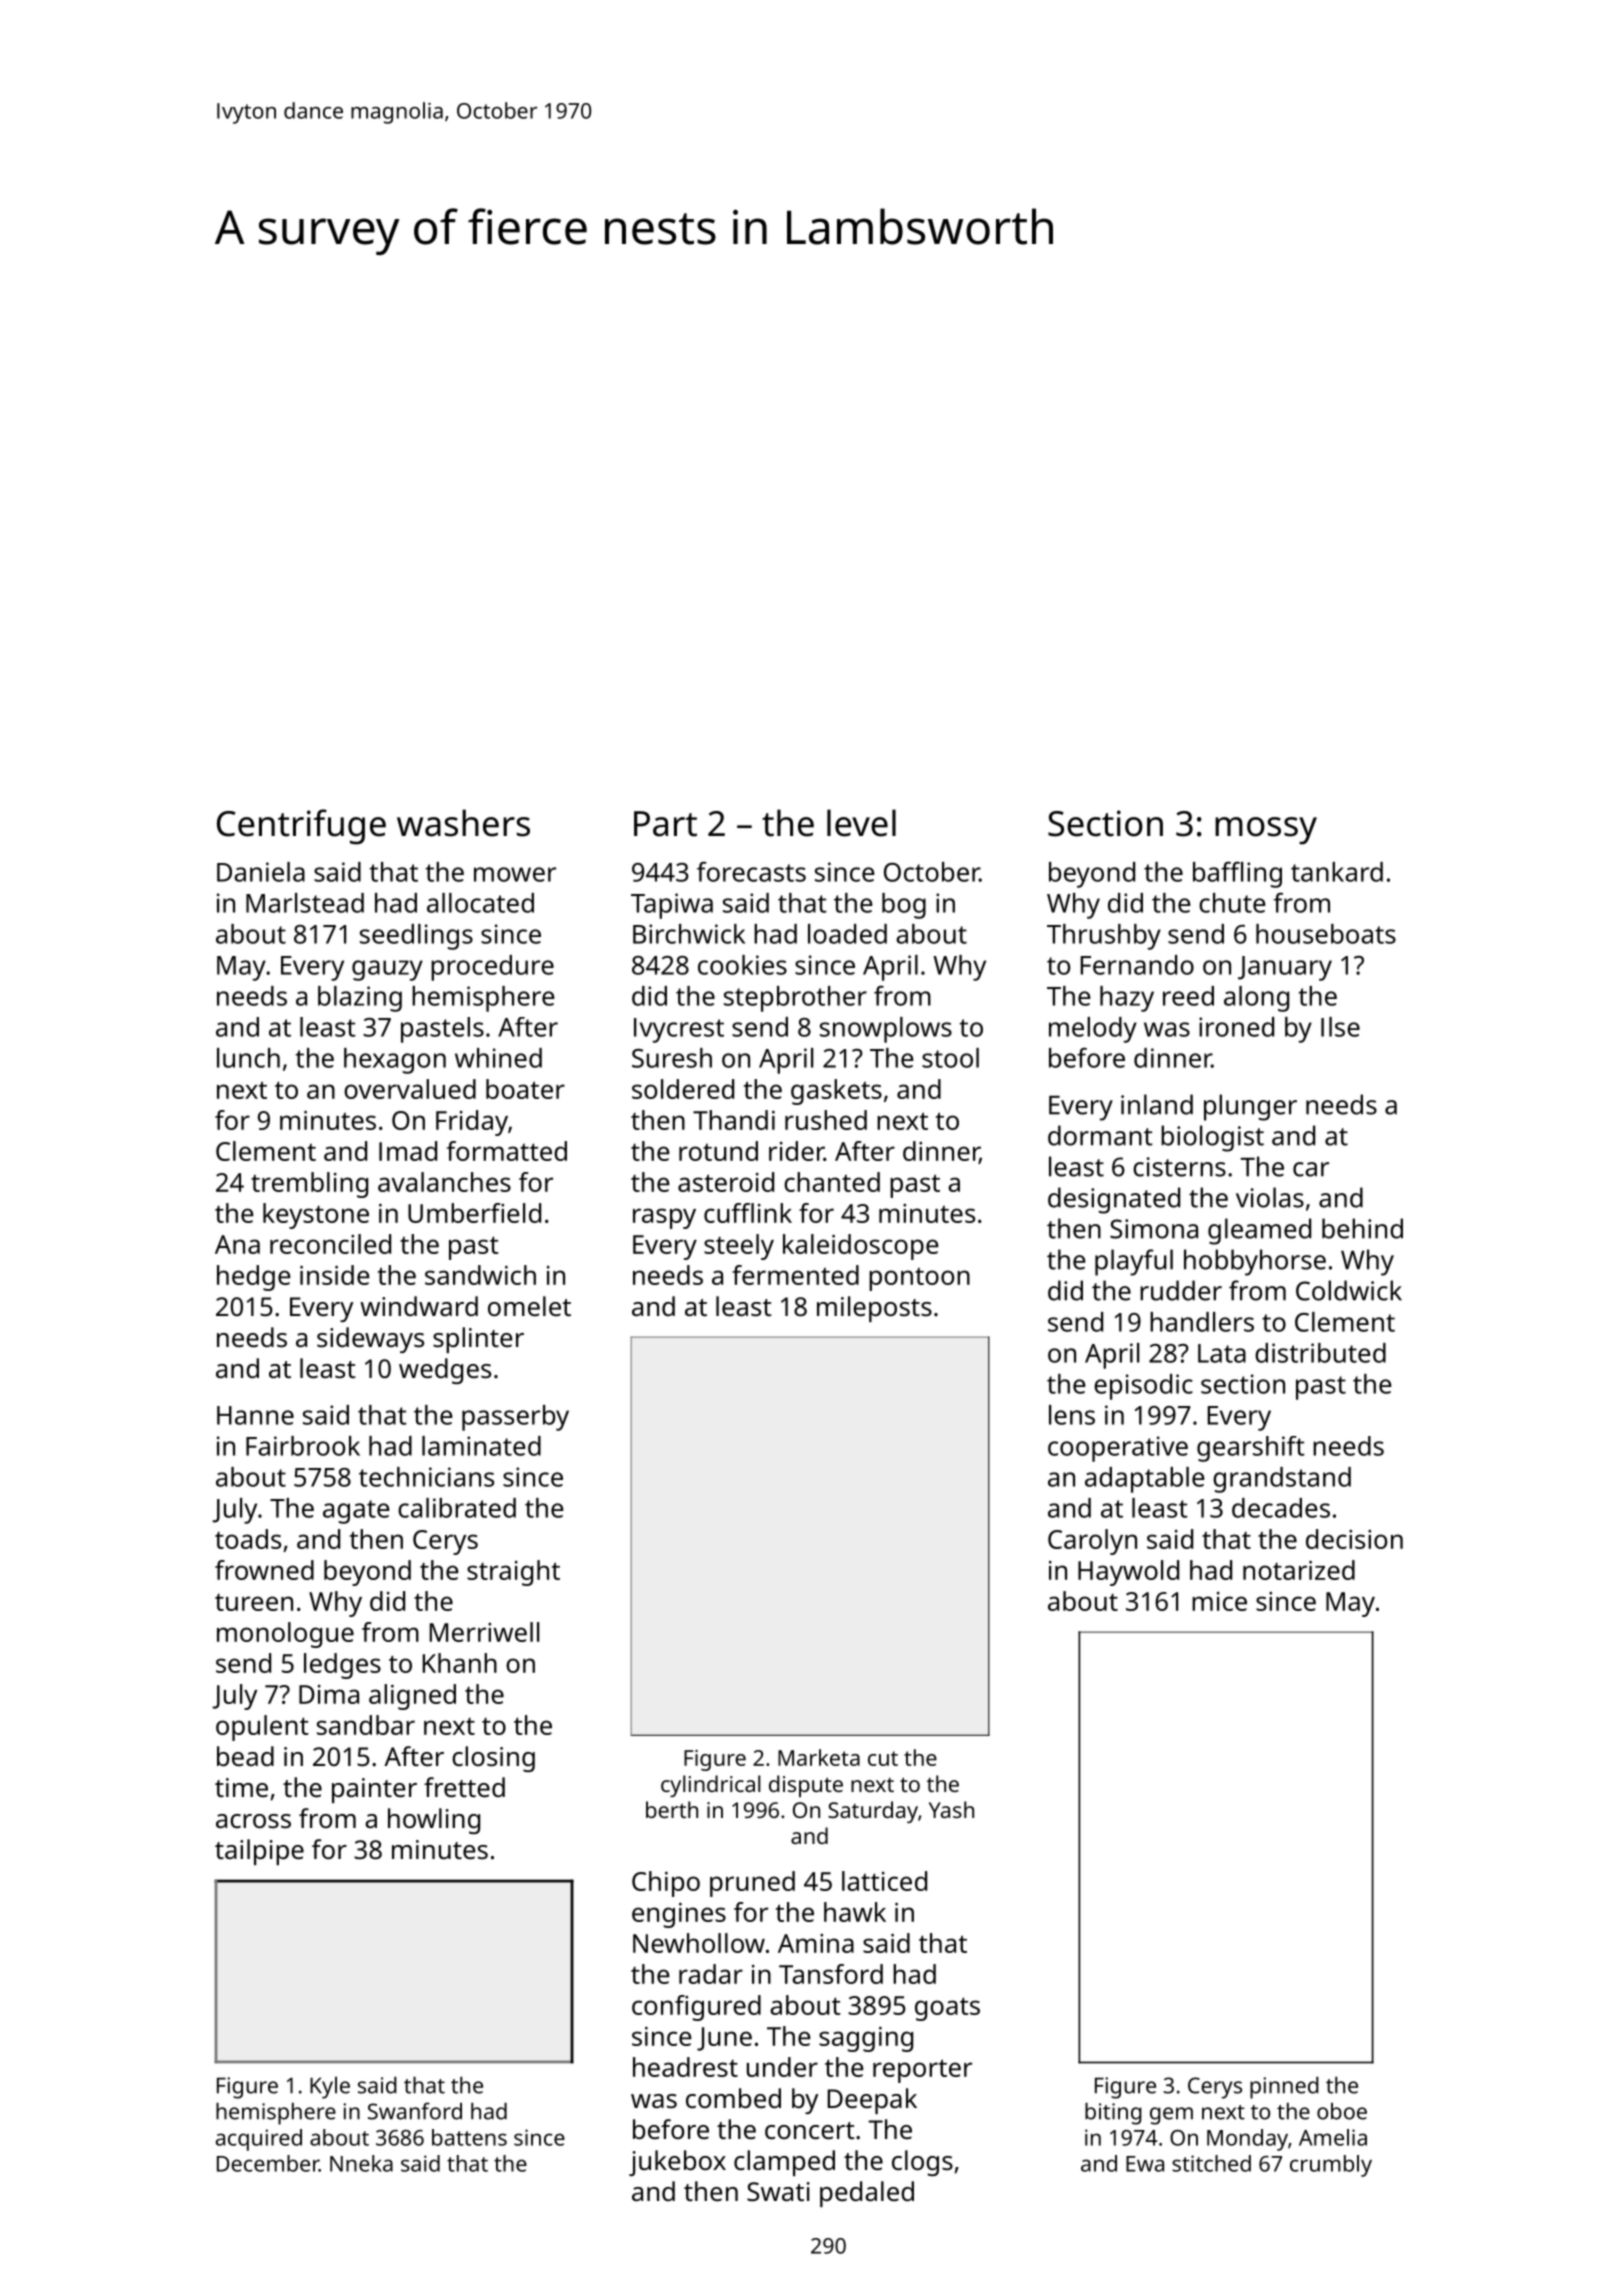 The height and width of the page is (2292, 1620). What do you see at coordinates (819, 1757) in the page?
I see `Marketa` at bounding box center [819, 1757].
